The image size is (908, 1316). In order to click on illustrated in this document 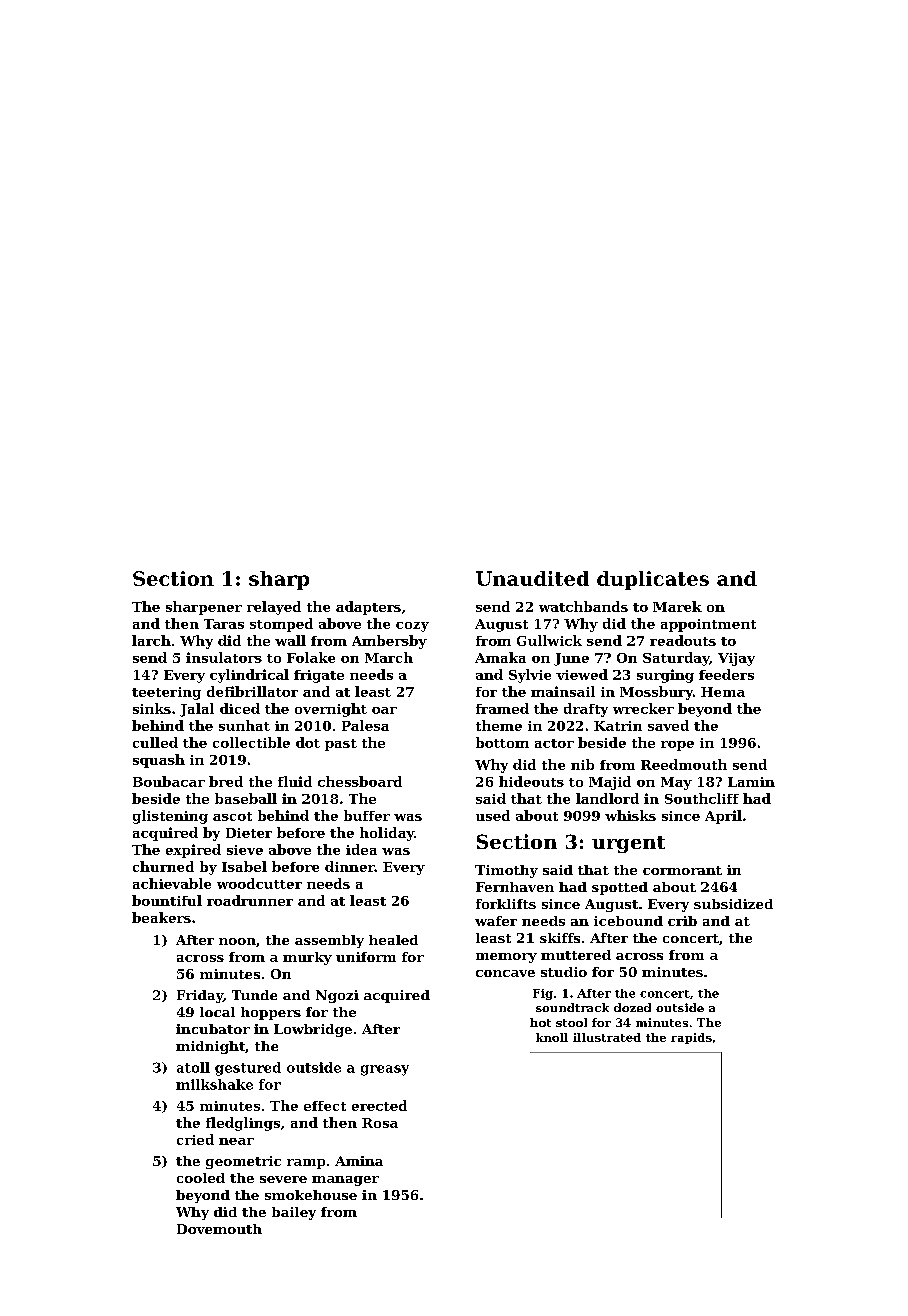, I will do `click(607, 1037)`.
